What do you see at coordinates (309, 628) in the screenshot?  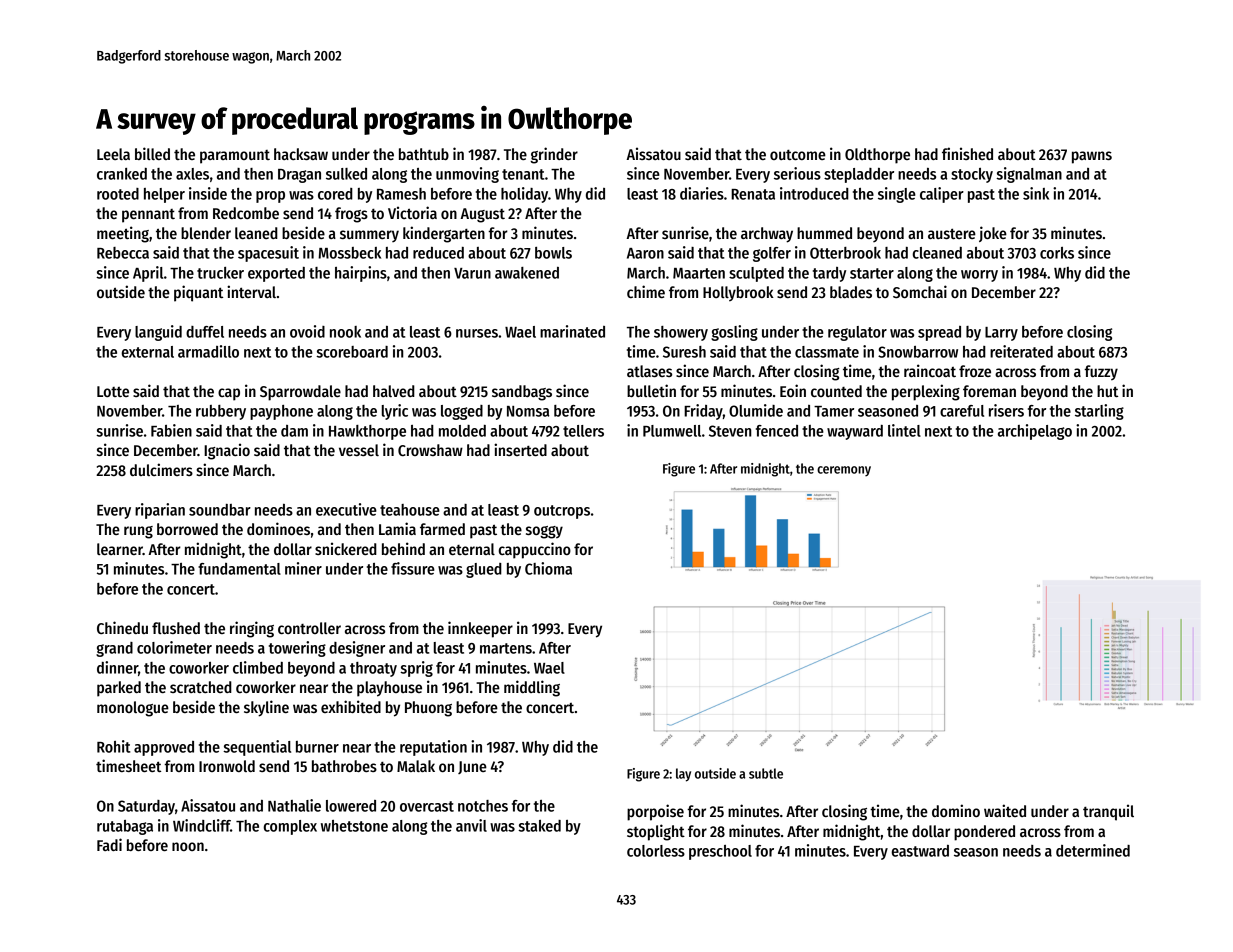 I see `controller` at bounding box center [309, 628].
